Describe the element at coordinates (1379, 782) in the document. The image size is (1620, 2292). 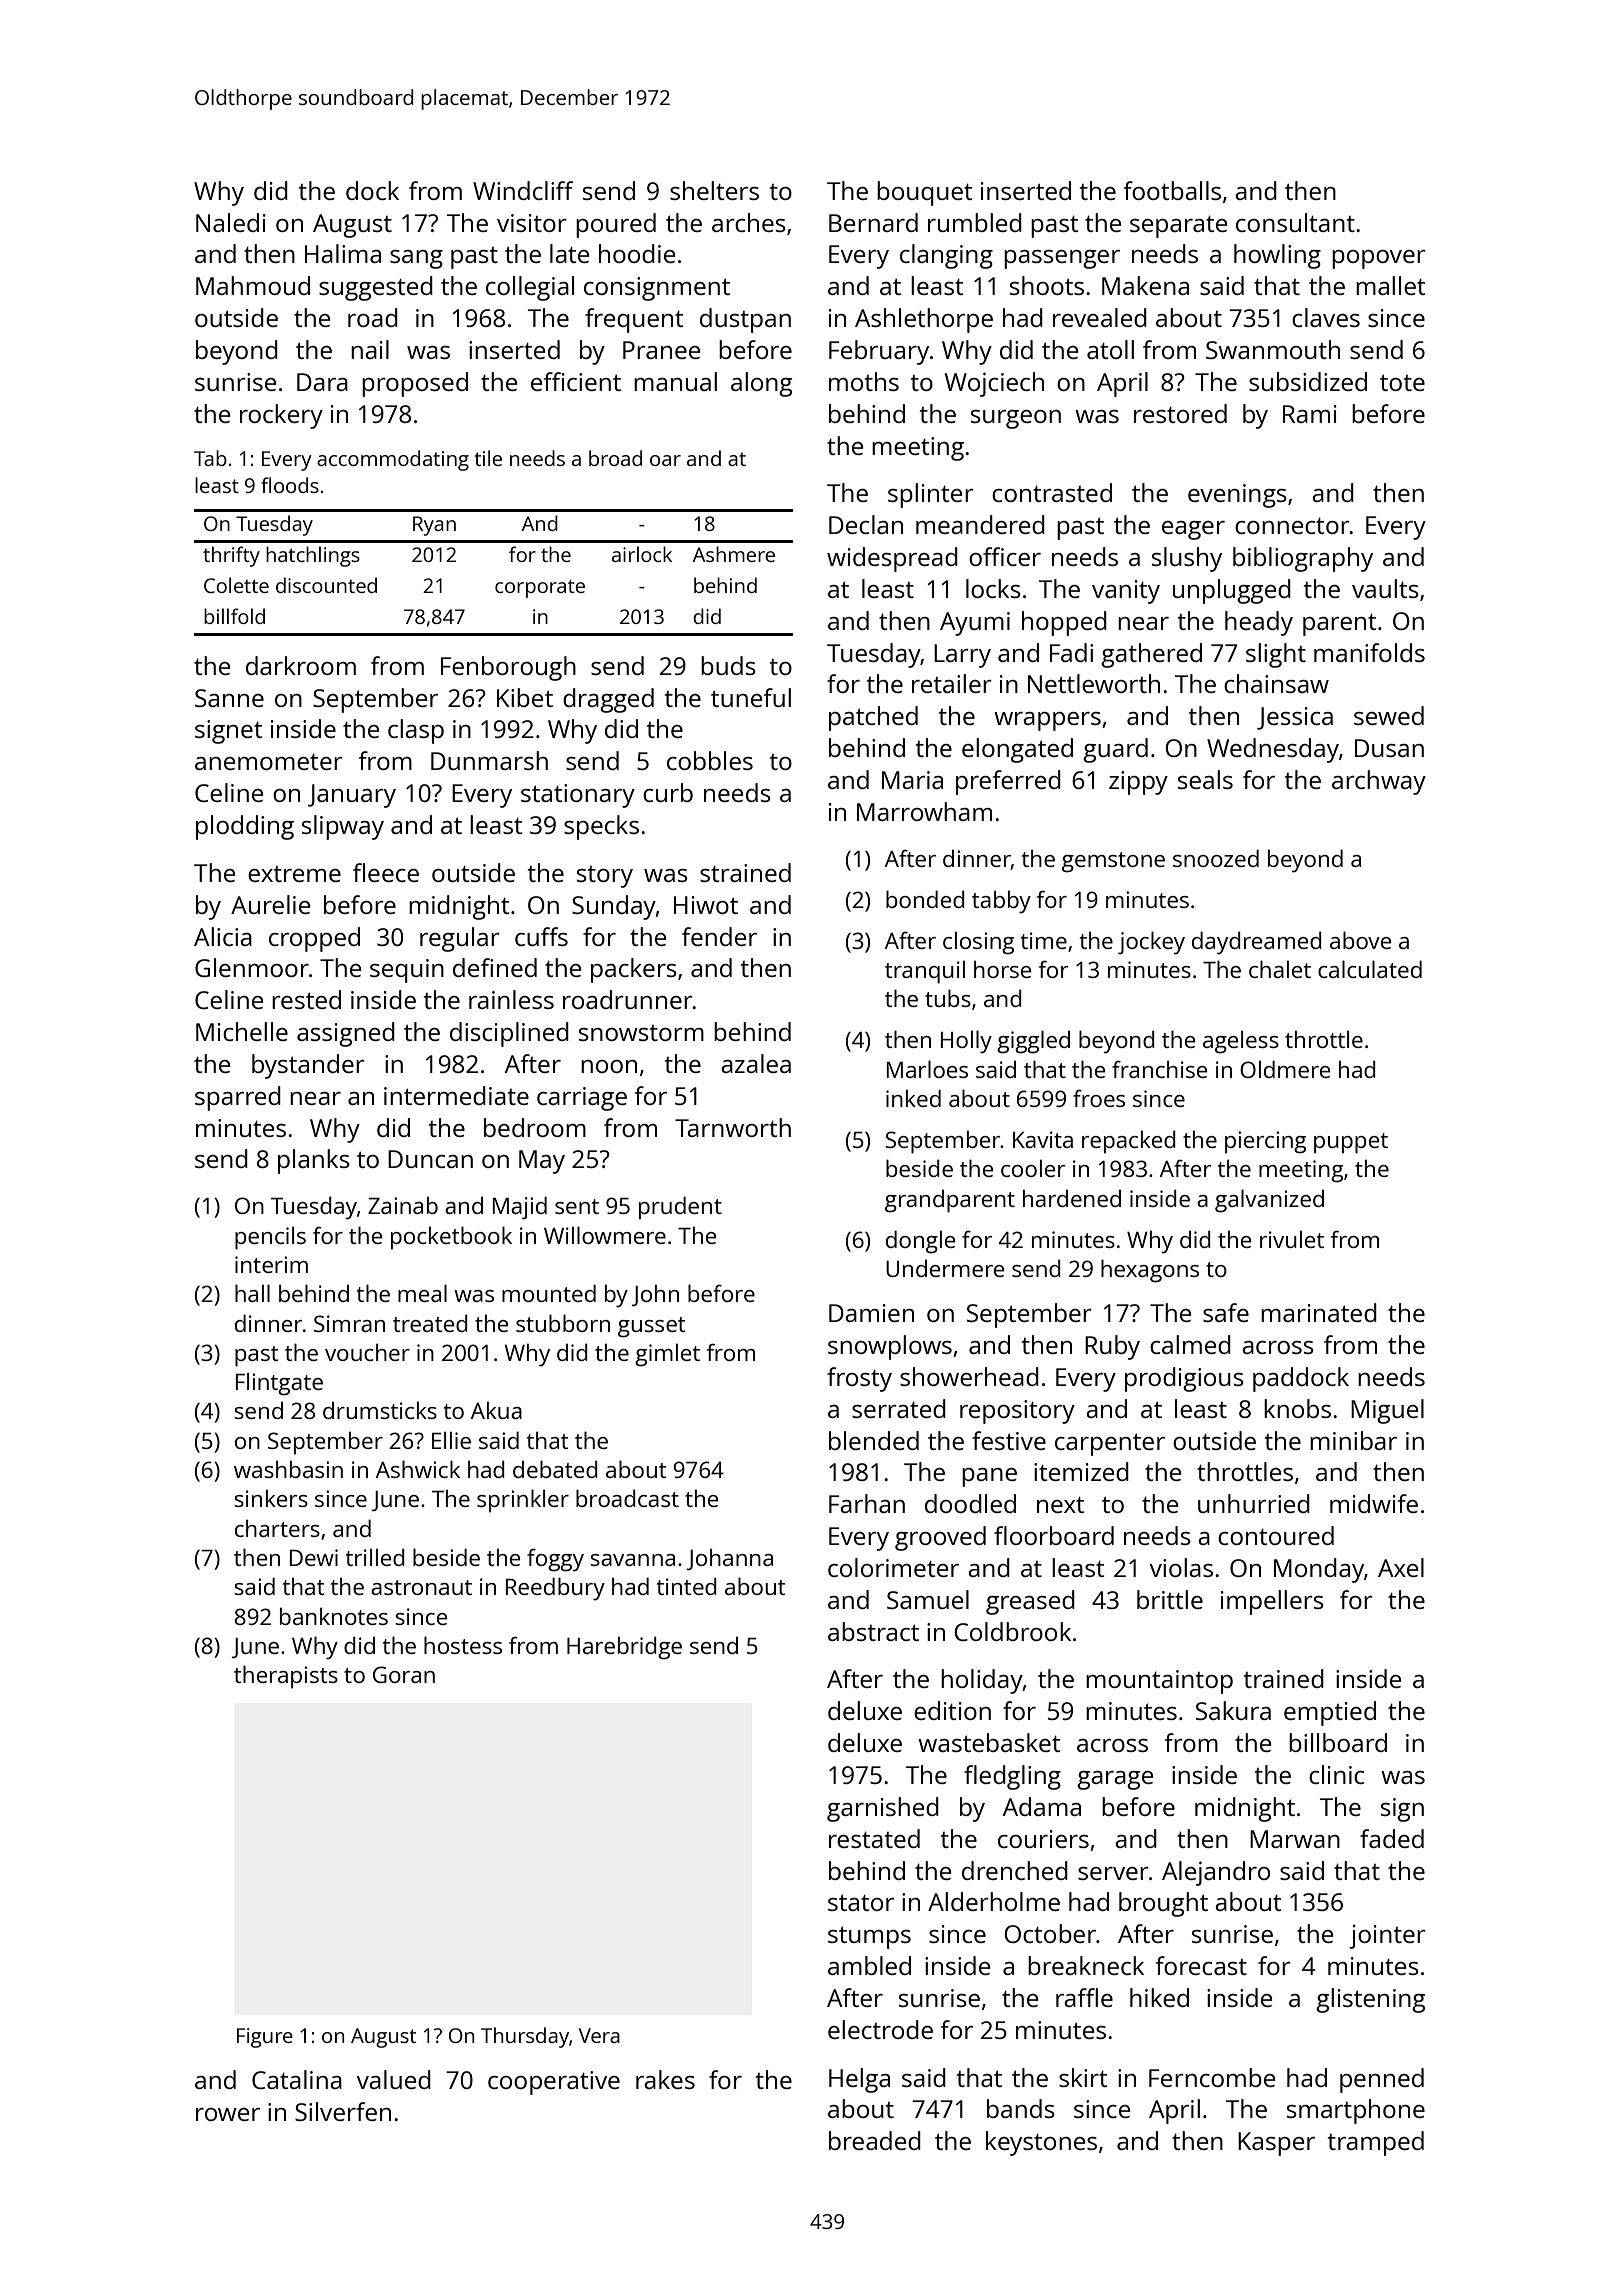
I see `archway` at that location.
